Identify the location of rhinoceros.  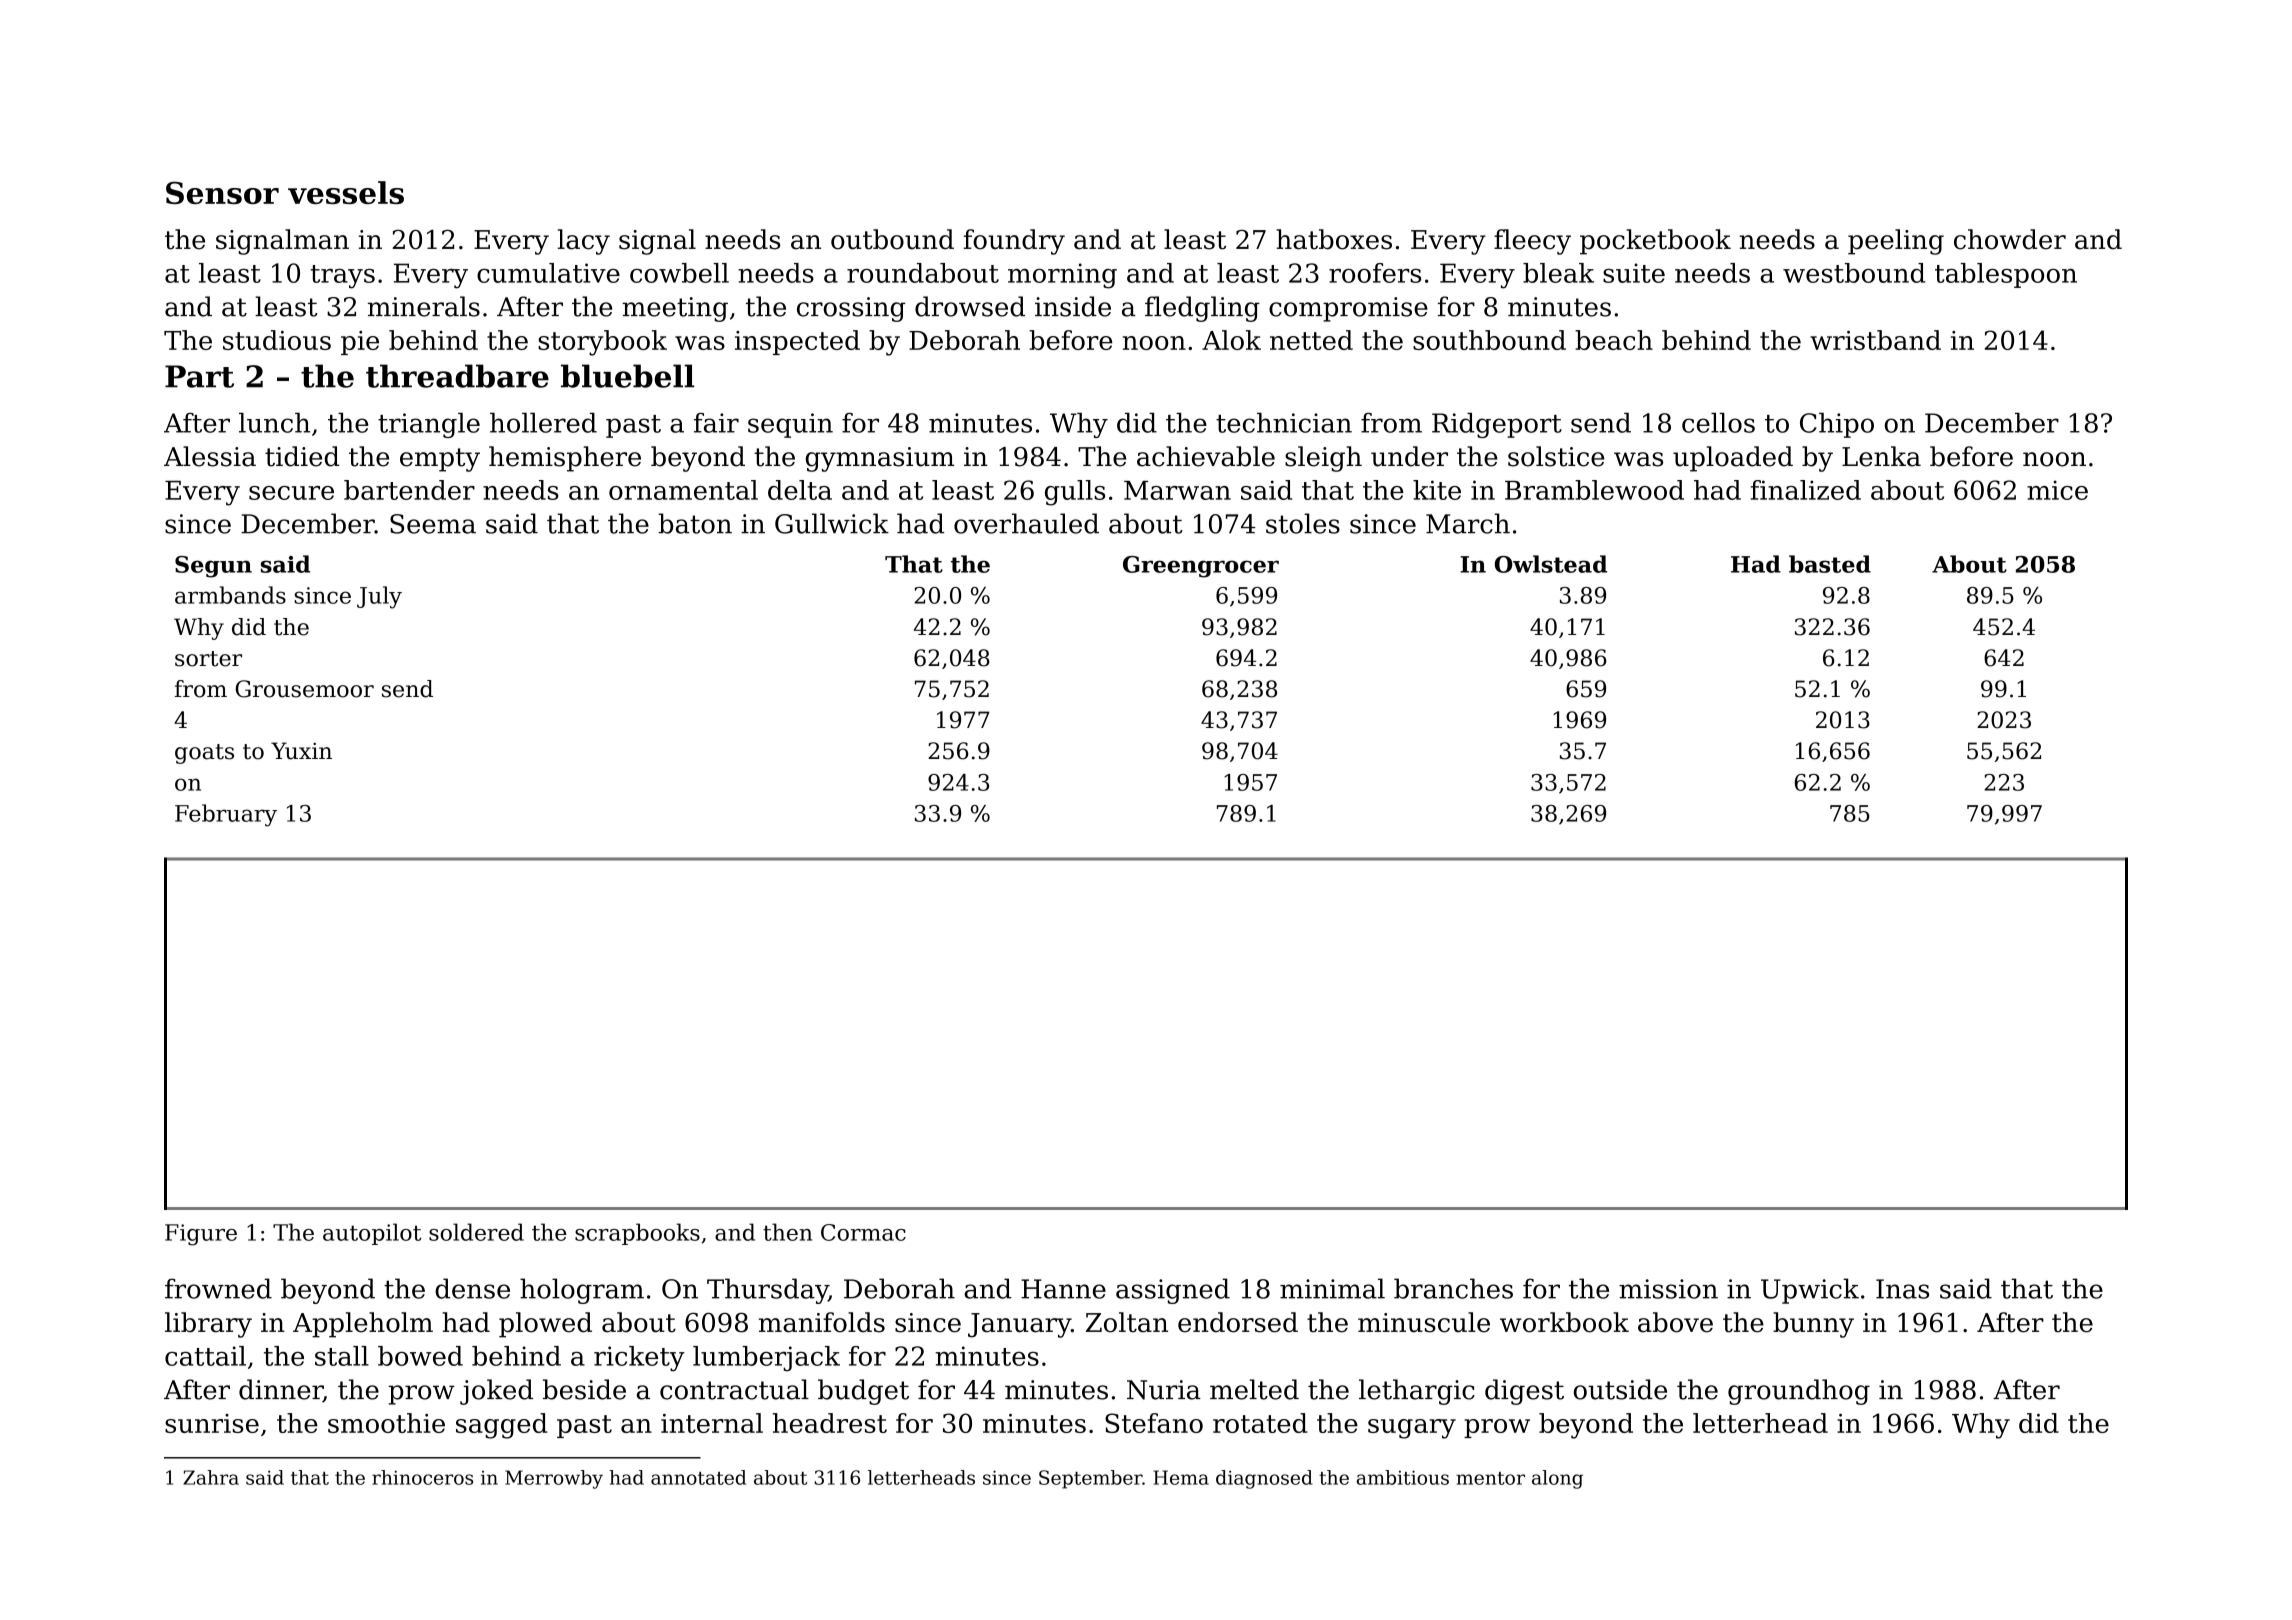
(422, 1477).
